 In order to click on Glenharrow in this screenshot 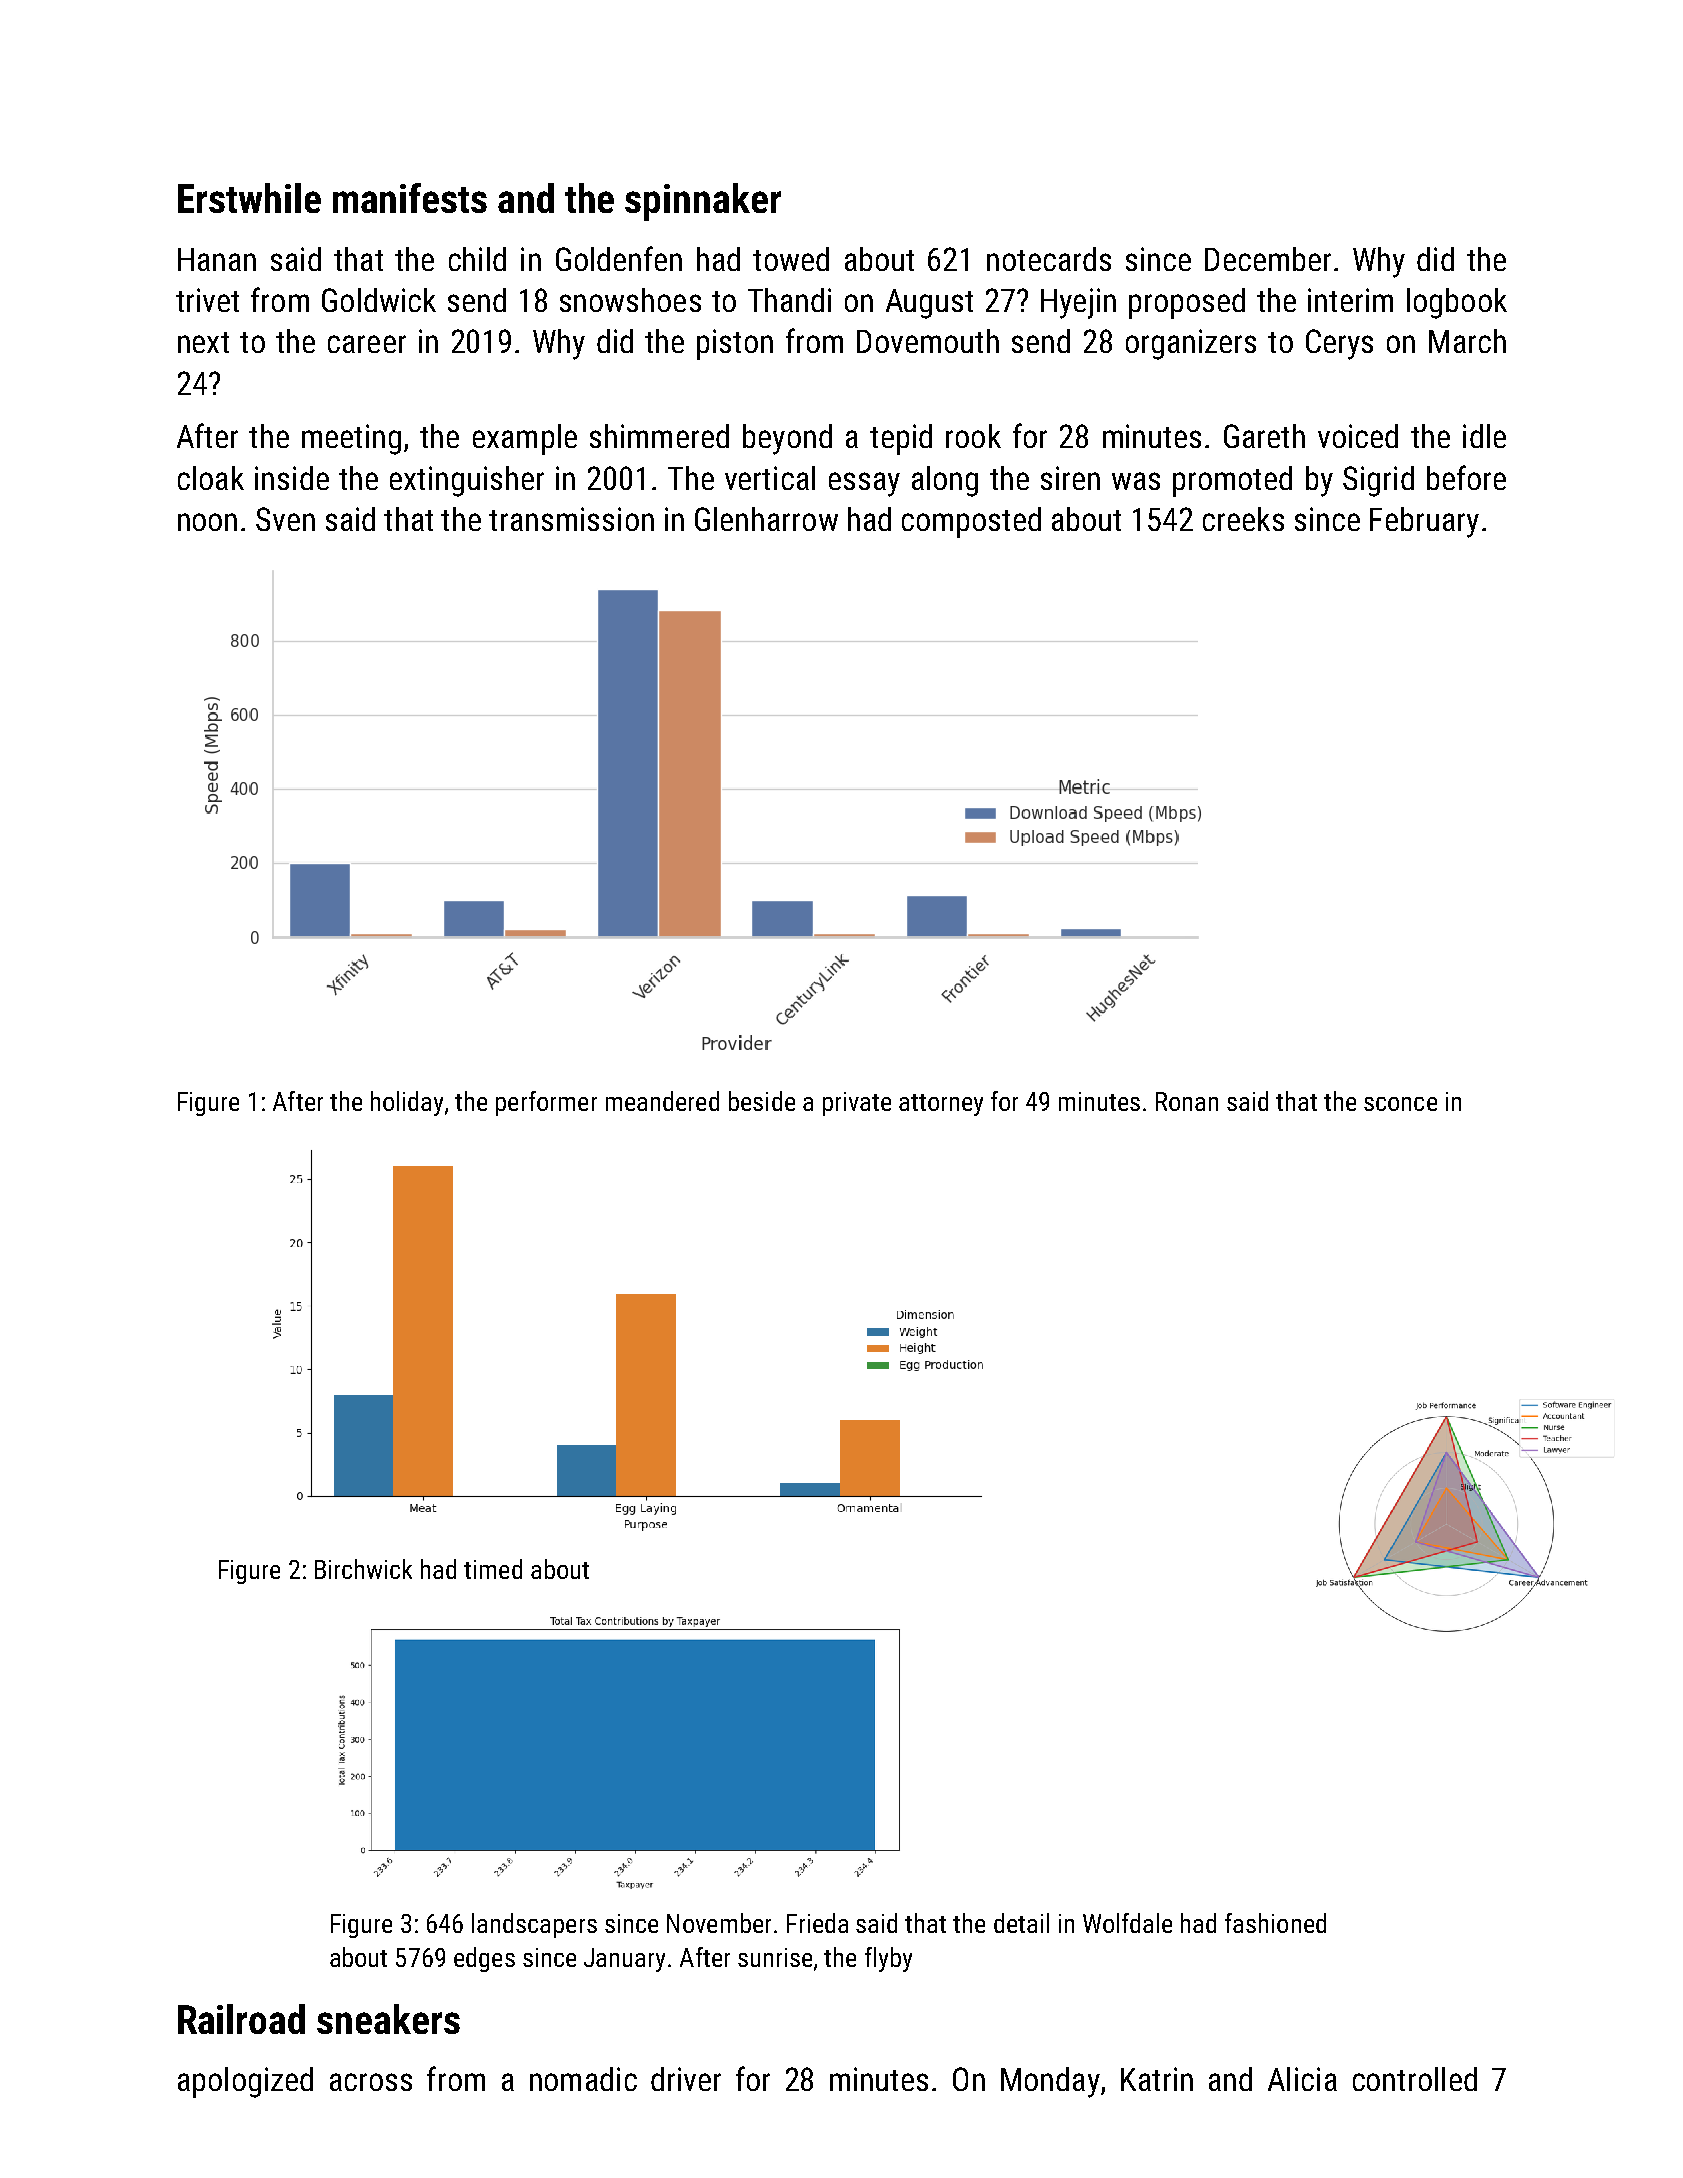, I will do `click(766, 519)`.
